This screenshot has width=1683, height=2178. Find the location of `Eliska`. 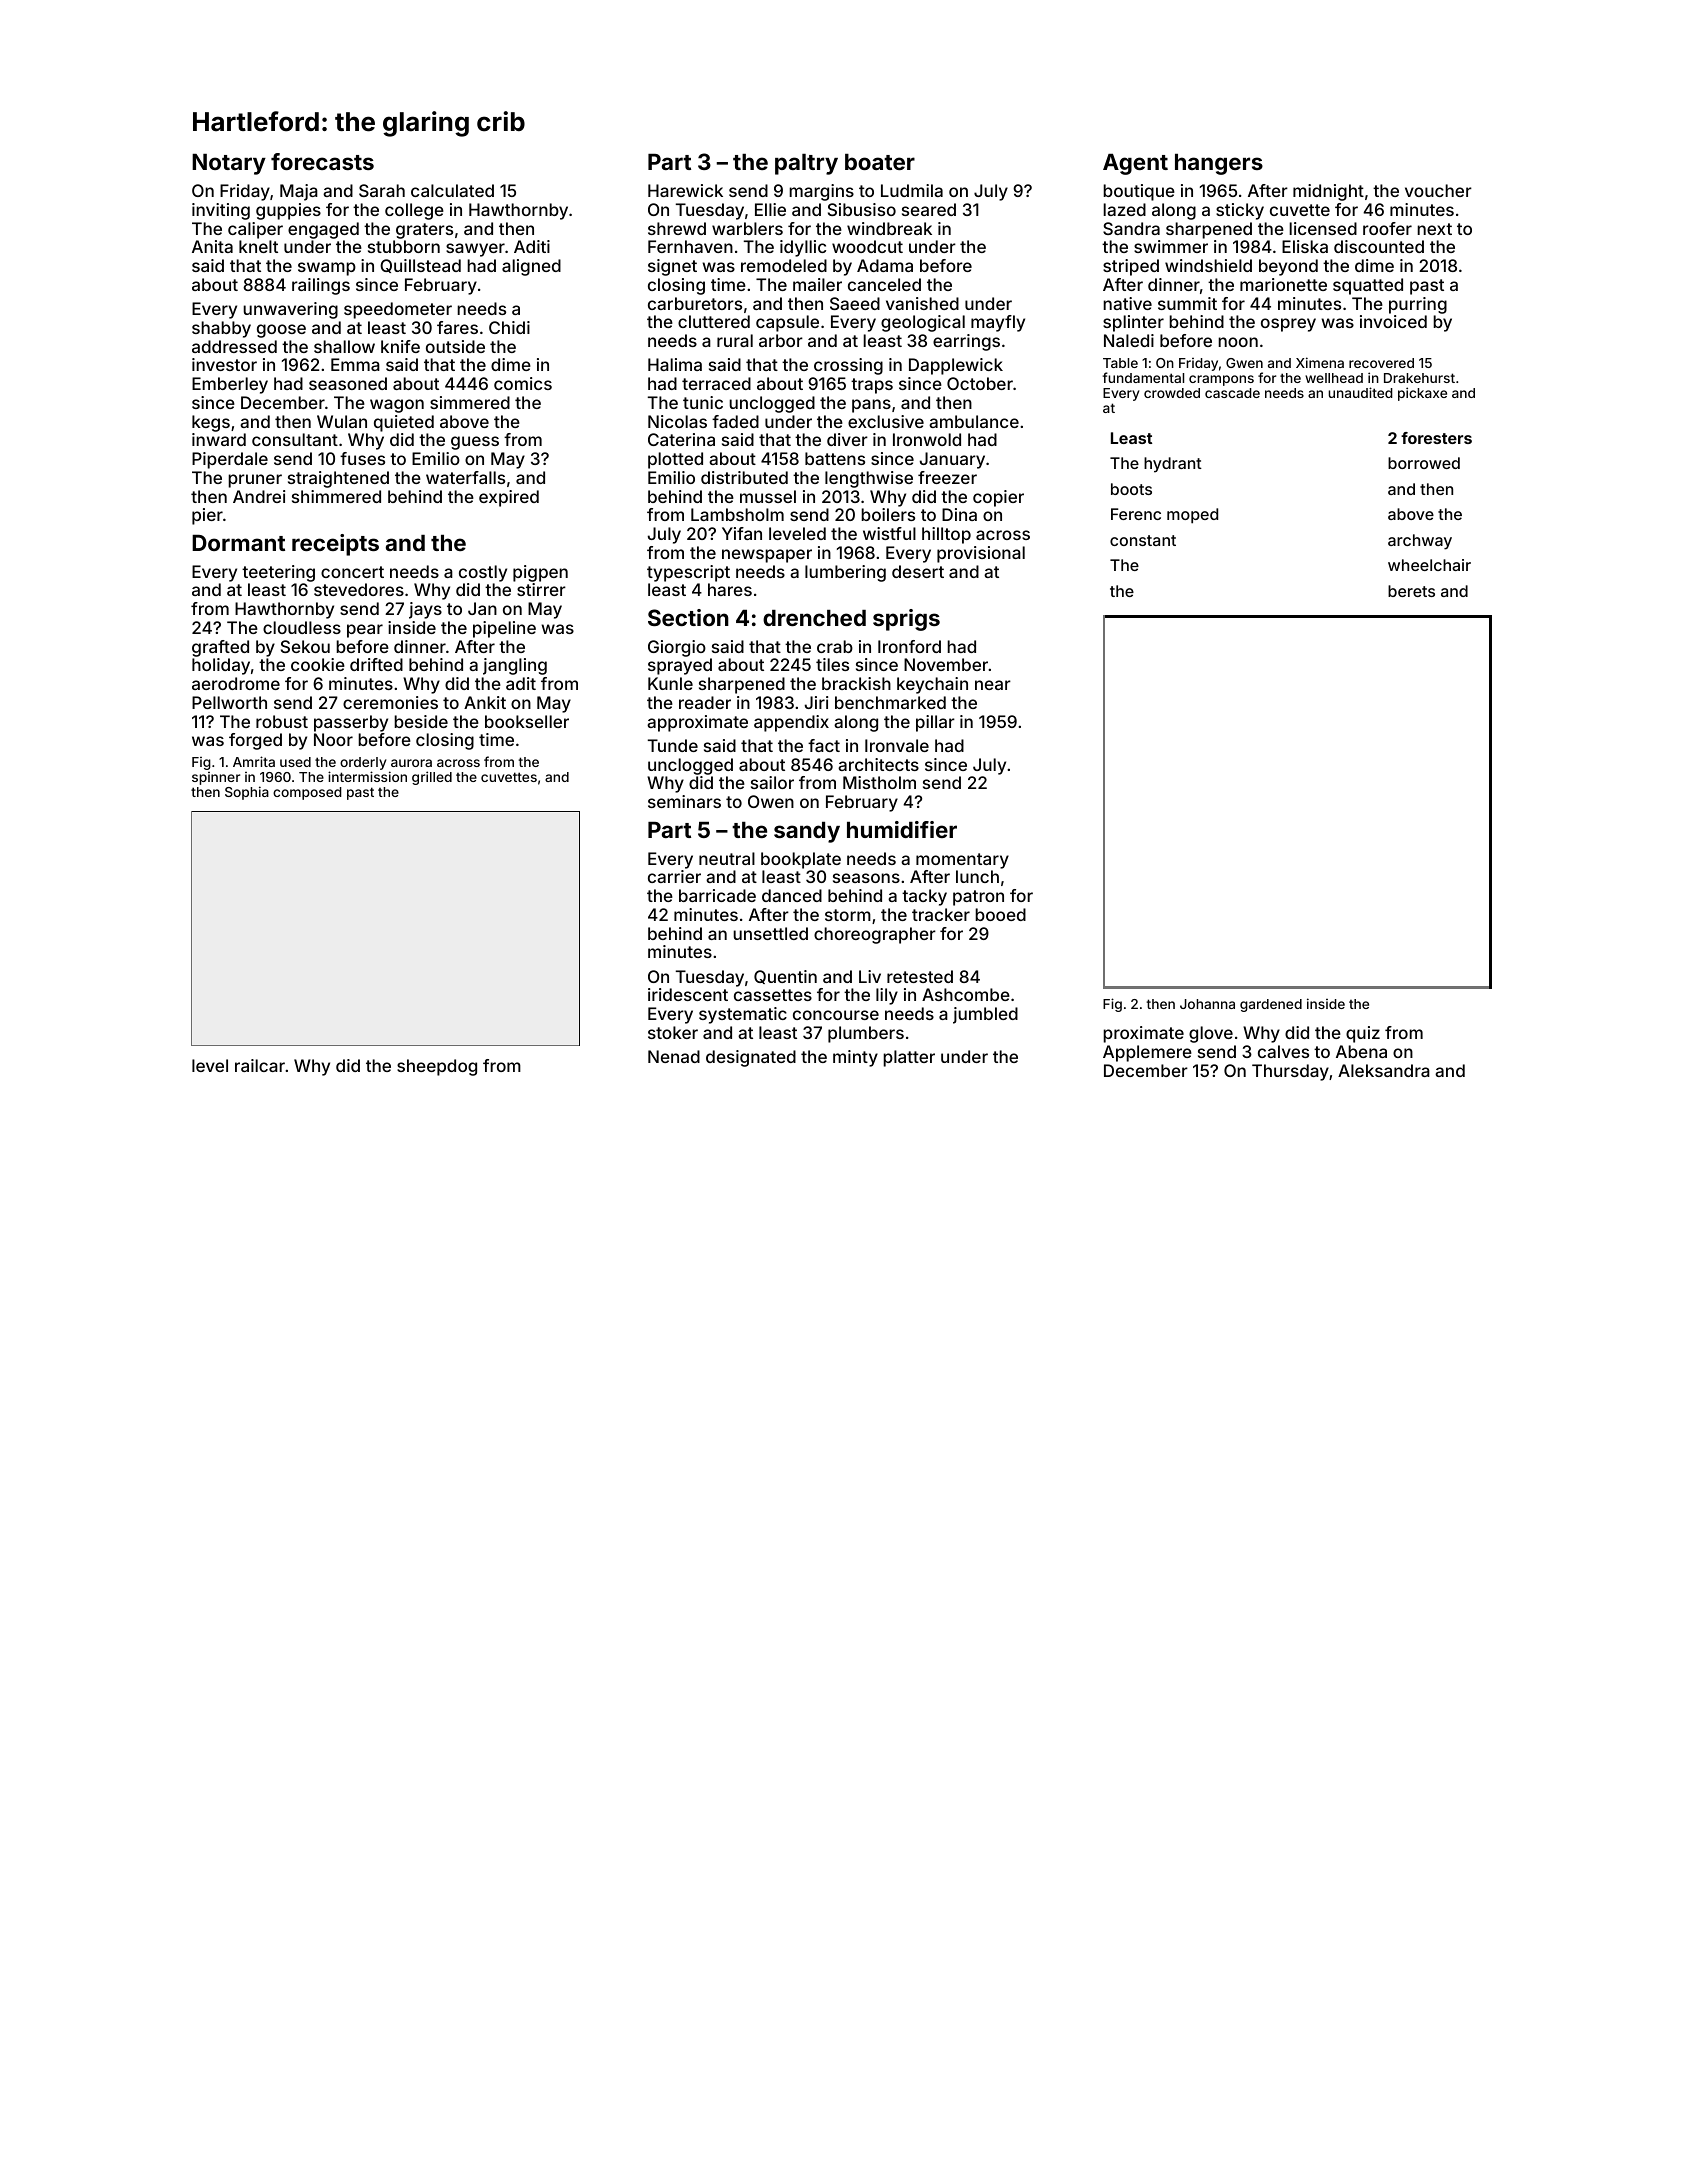

Eliska is located at coordinates (1305, 246).
